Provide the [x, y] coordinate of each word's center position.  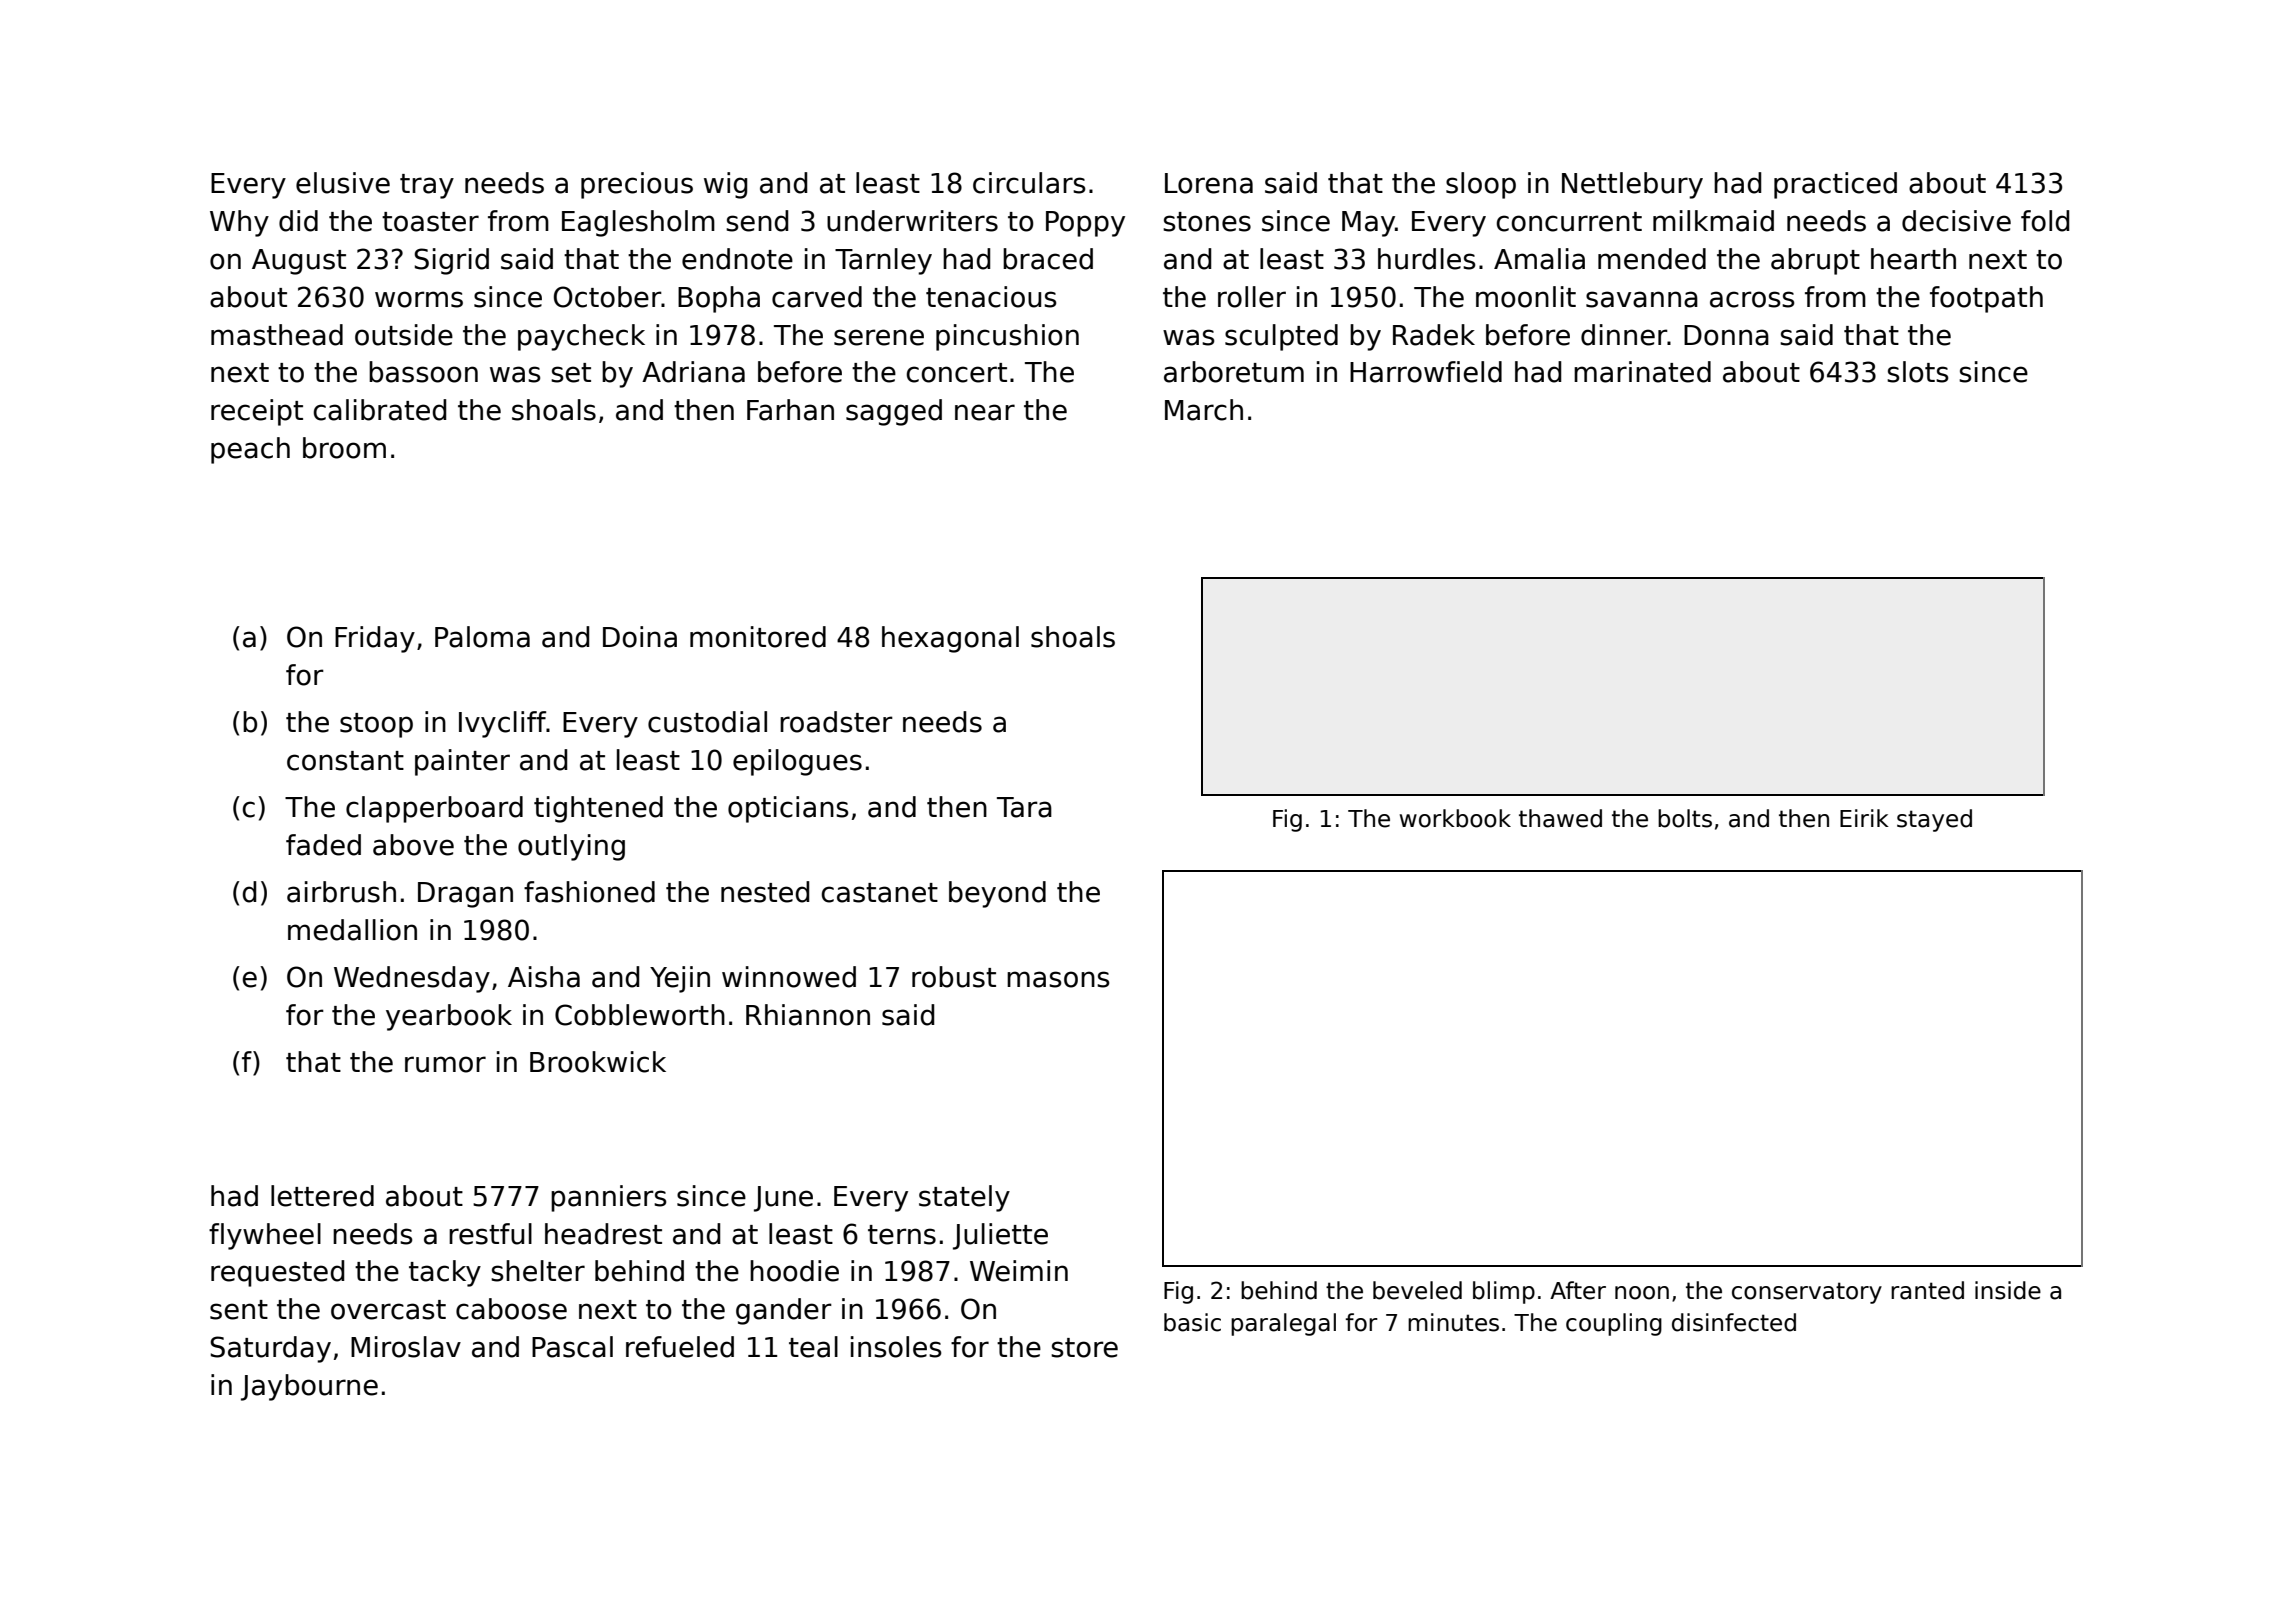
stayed [1934, 820]
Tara [1024, 807]
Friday [375, 639]
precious [637, 185]
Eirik [1864, 818]
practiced [1835, 185]
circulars [1029, 183]
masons [1058, 979]
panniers [609, 1198]
